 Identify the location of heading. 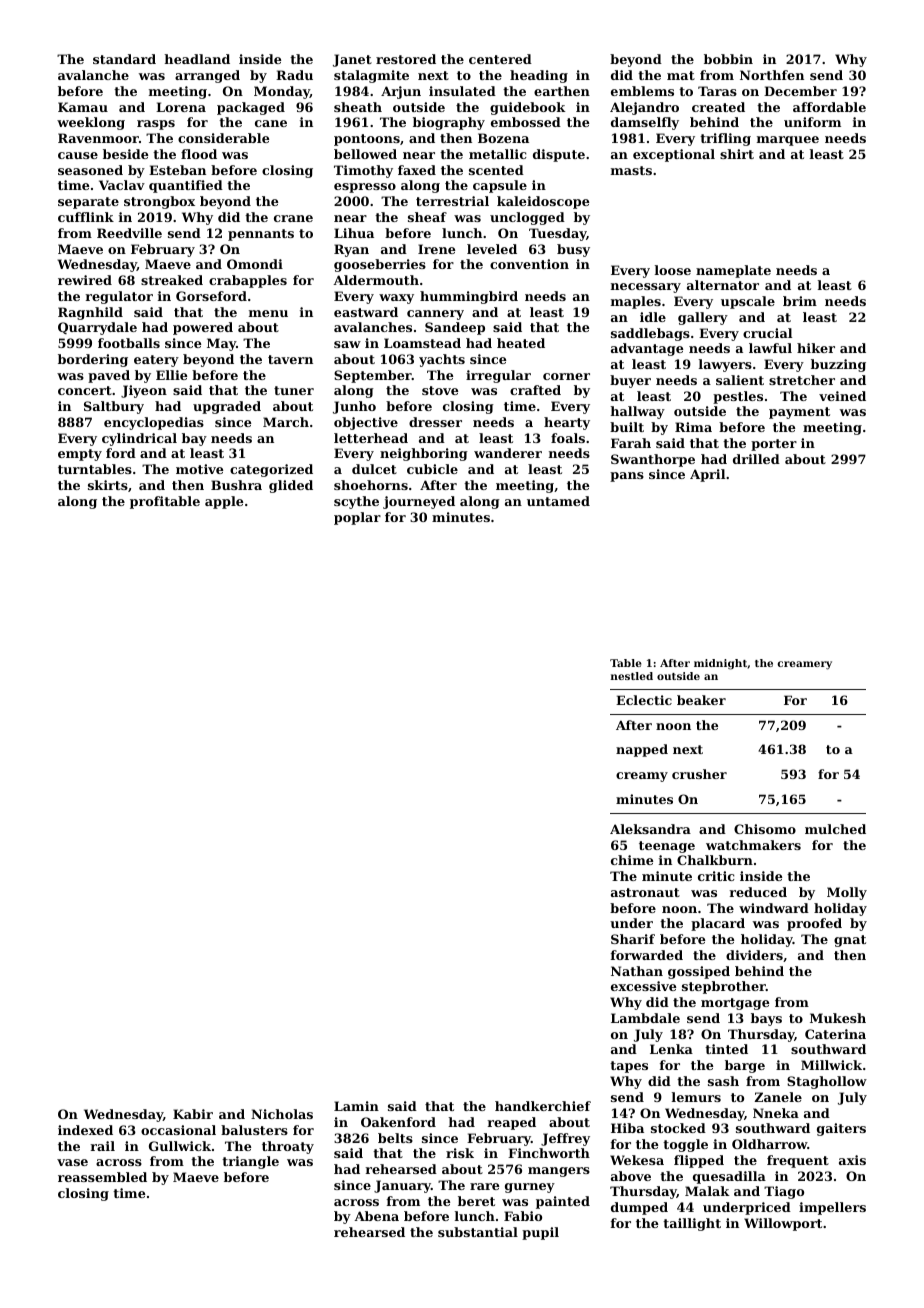
(539, 76).
